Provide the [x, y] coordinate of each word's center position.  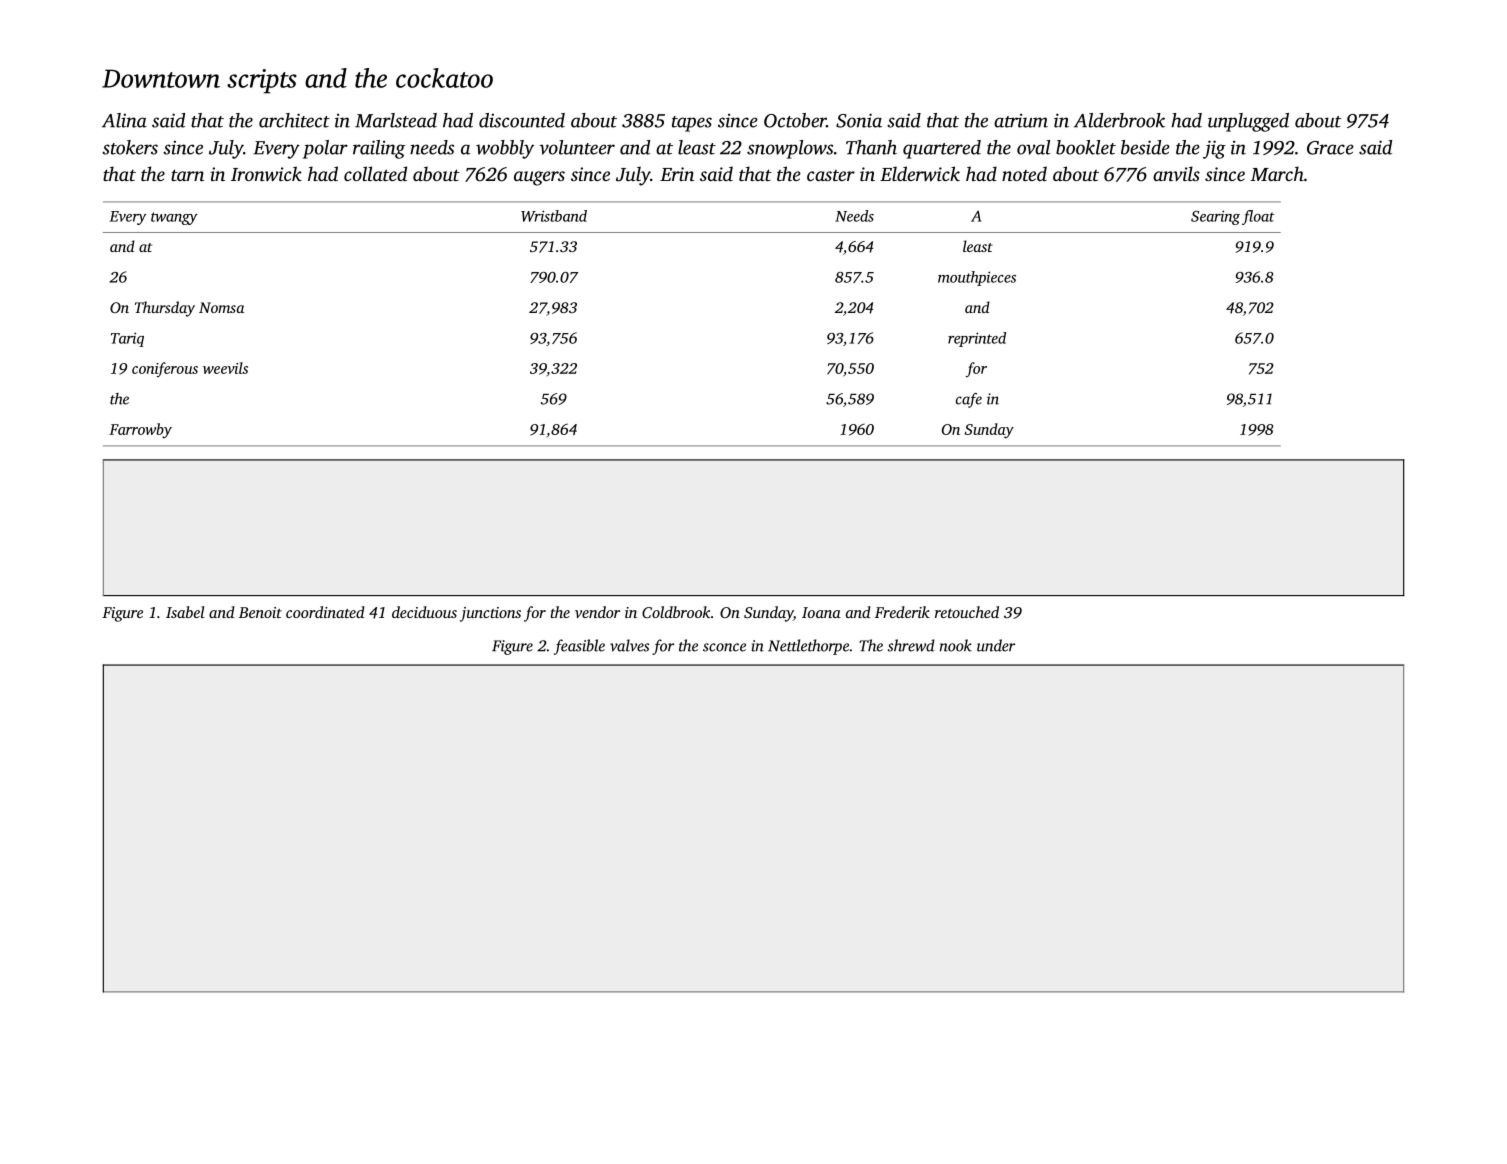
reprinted [977, 339]
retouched [967, 612]
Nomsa [221, 307]
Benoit [260, 612]
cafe [969, 400]
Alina [124, 120]
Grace [1330, 148]
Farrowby [140, 430]
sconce [724, 647]
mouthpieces [977, 278]
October [795, 120]
